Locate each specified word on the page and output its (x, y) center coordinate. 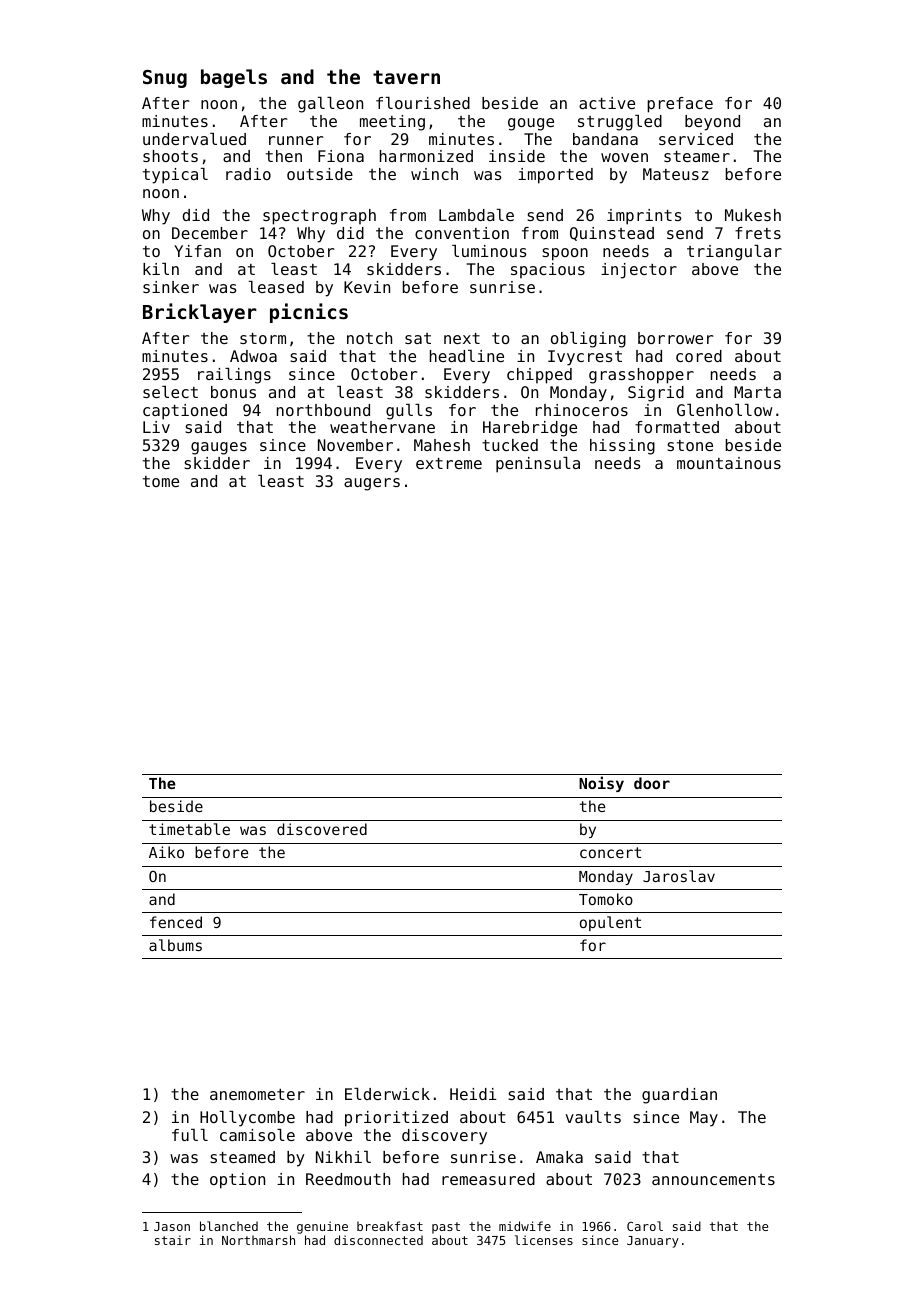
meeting (392, 123)
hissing (622, 447)
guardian (679, 1096)
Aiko (166, 852)
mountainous (729, 463)
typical (175, 176)
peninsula (538, 465)
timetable (189, 829)
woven (624, 157)
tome (161, 481)
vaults (593, 1117)
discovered (322, 829)
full (190, 1135)
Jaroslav (679, 876)
